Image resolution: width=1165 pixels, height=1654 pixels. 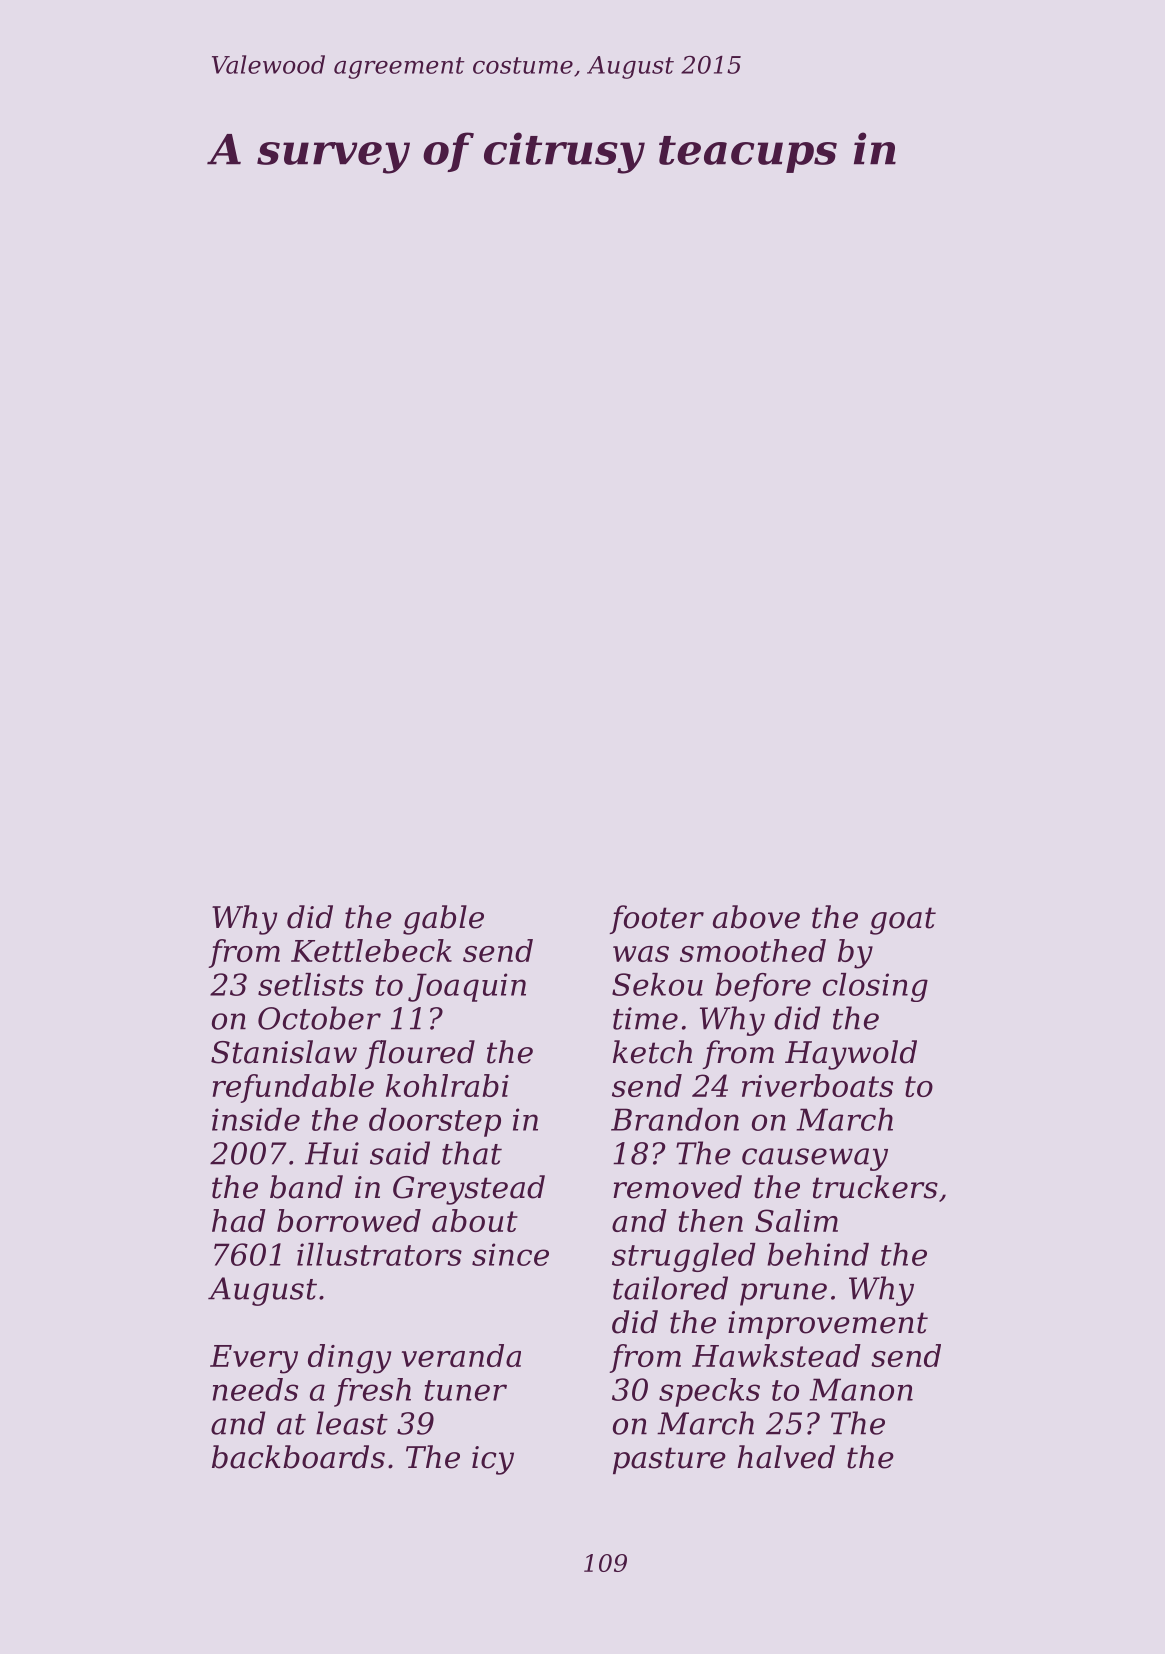 I want to click on gable, so click(x=443, y=920).
